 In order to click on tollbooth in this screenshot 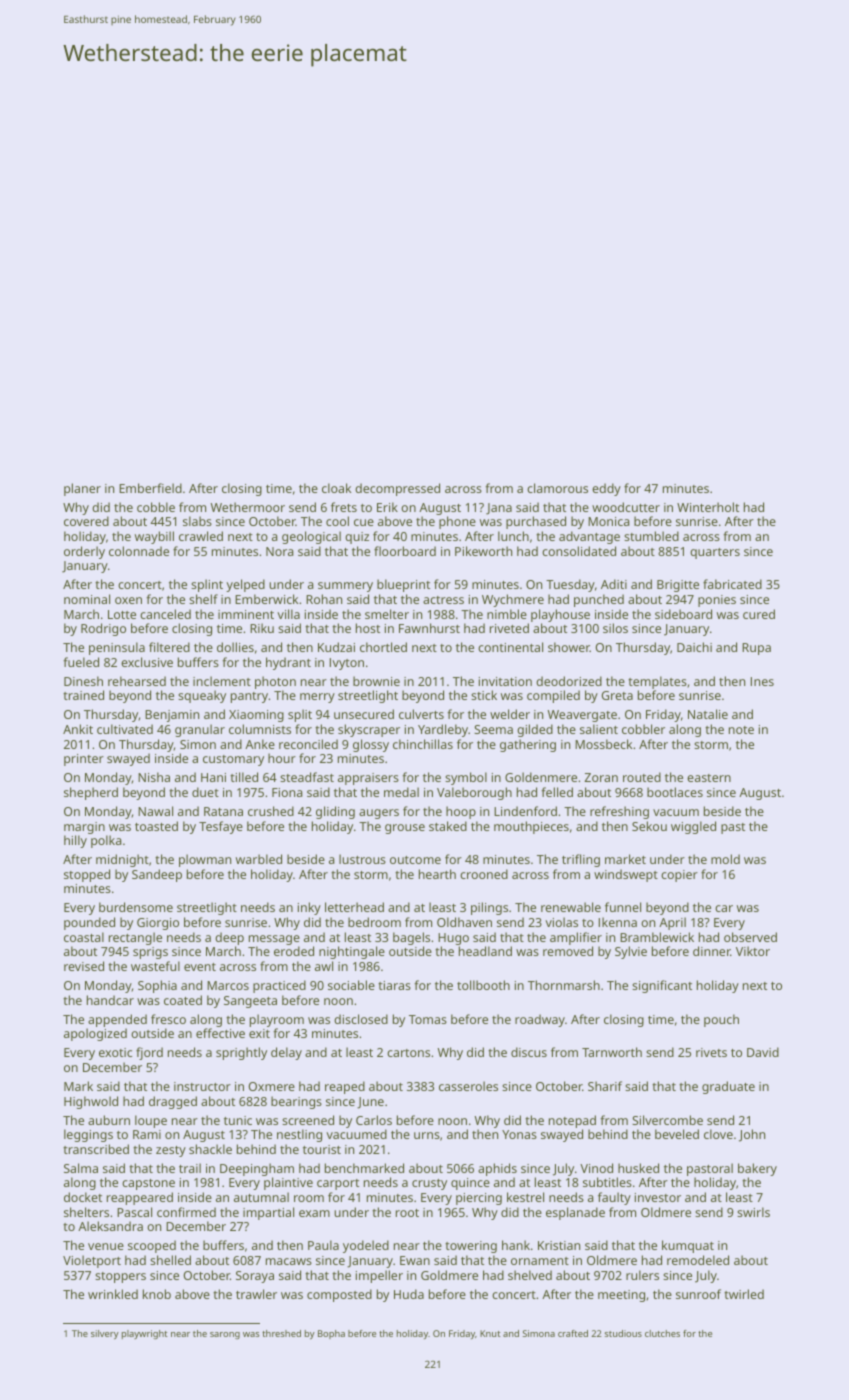, I will do `click(483, 985)`.
